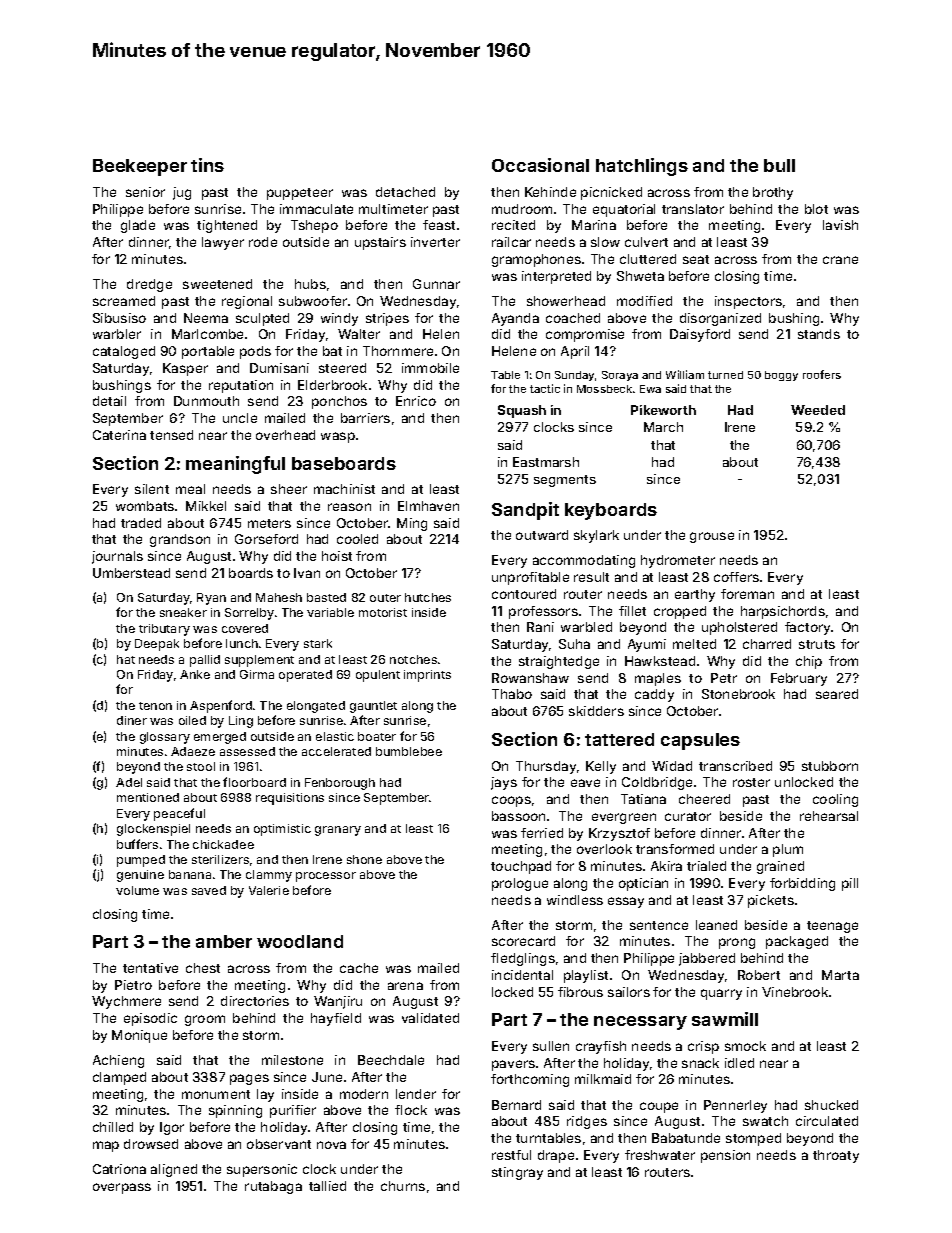 The image size is (952, 1233). What do you see at coordinates (113, 1127) in the screenshot?
I see `chilled` at bounding box center [113, 1127].
